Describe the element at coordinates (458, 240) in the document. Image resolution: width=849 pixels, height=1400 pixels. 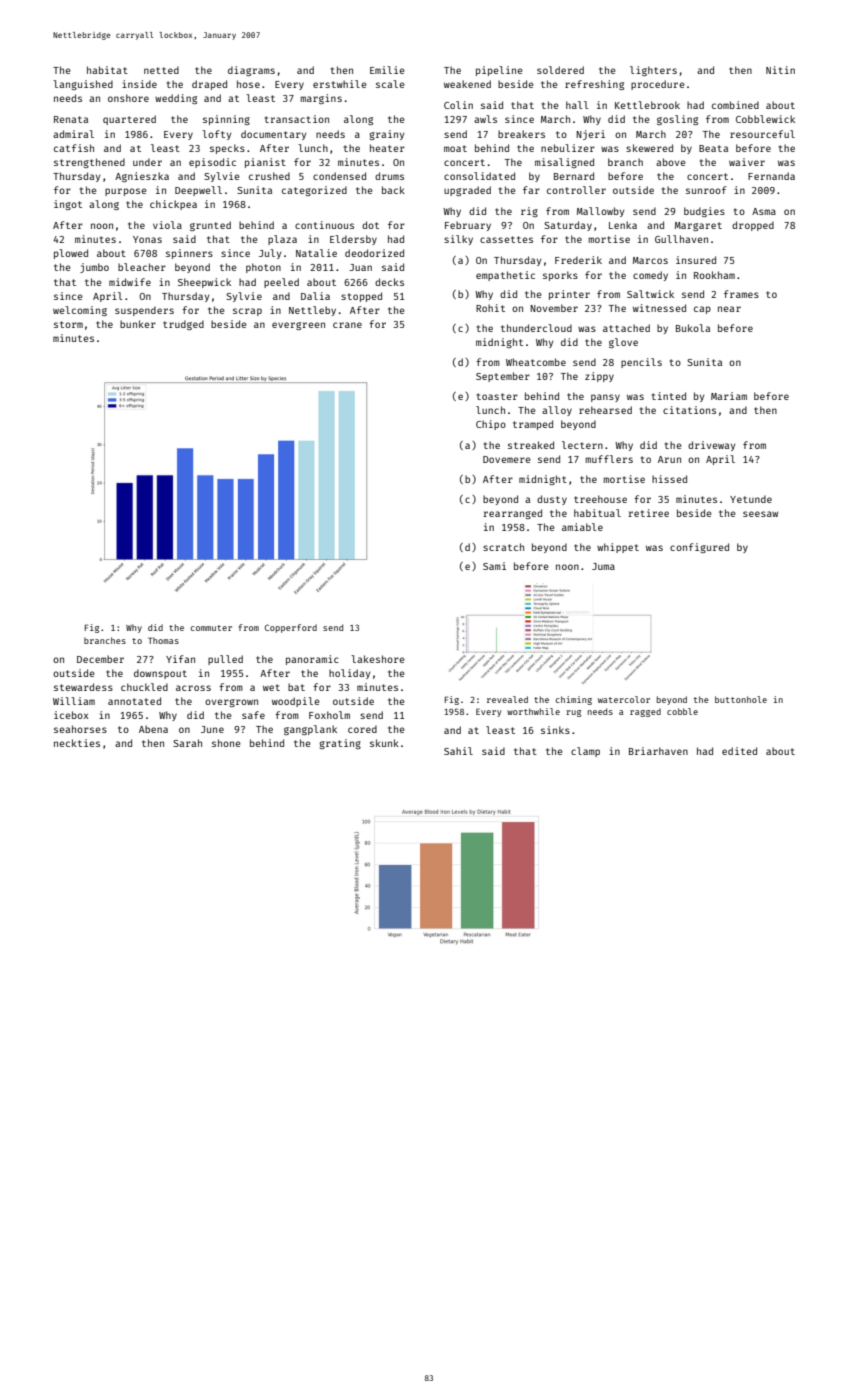
I see `silky` at that location.
